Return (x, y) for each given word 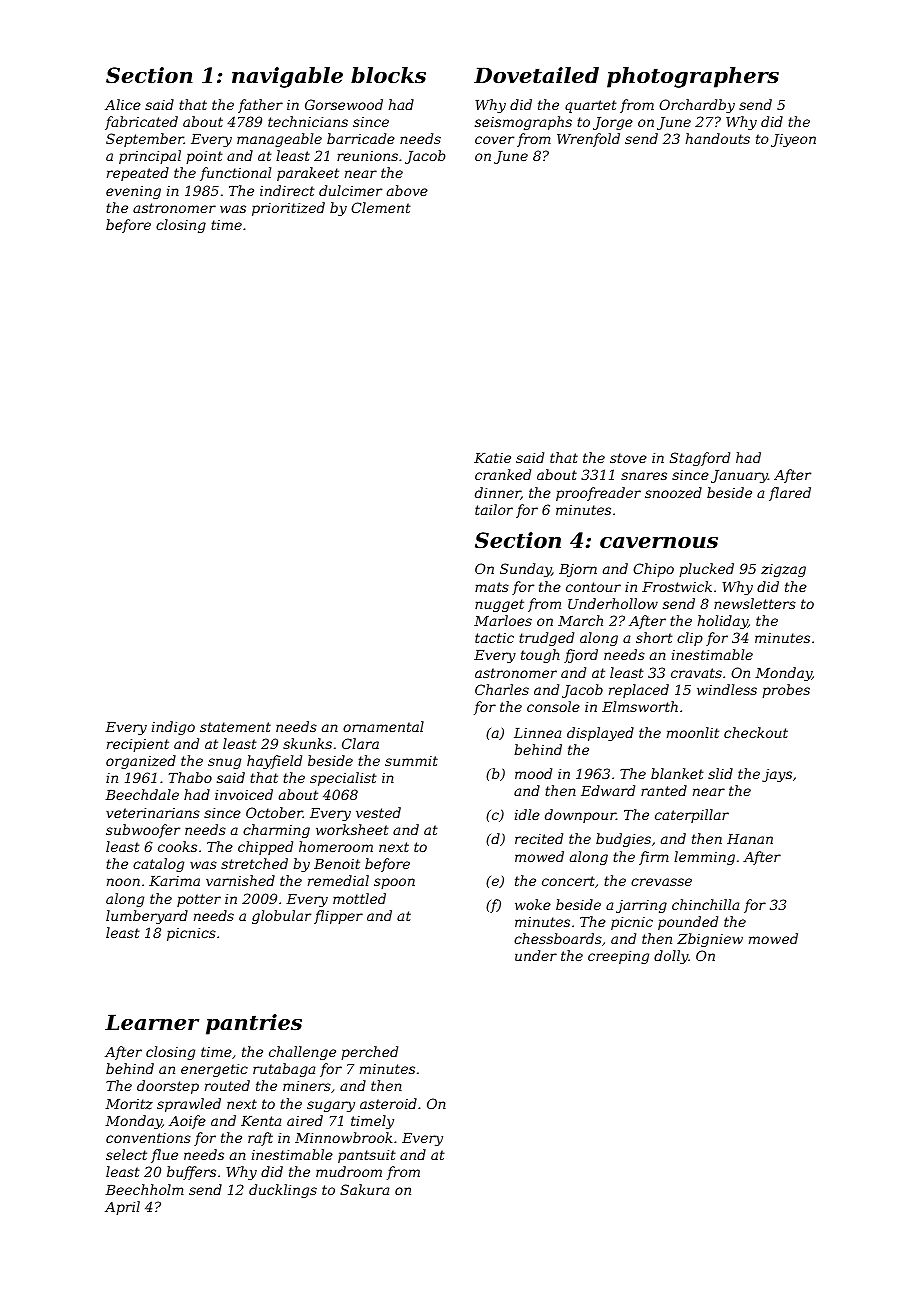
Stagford (700, 459)
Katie (492, 458)
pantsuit (367, 1156)
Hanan (750, 839)
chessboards (558, 938)
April (122, 1208)
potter (199, 900)
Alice (123, 104)
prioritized (288, 209)
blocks (388, 75)
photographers (693, 77)
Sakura (364, 1189)
